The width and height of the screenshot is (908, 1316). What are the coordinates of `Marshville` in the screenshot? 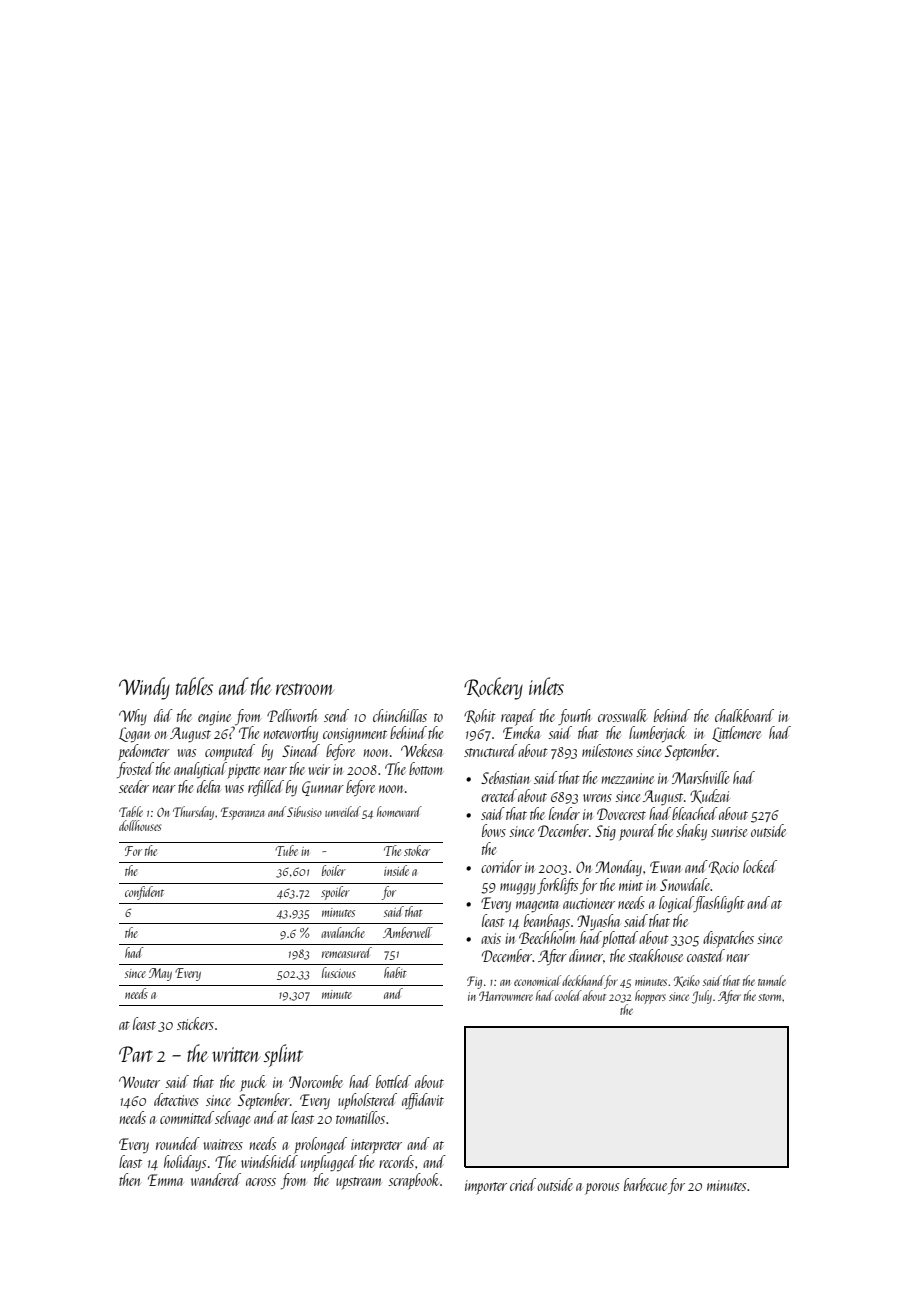 It's located at (700, 777).
